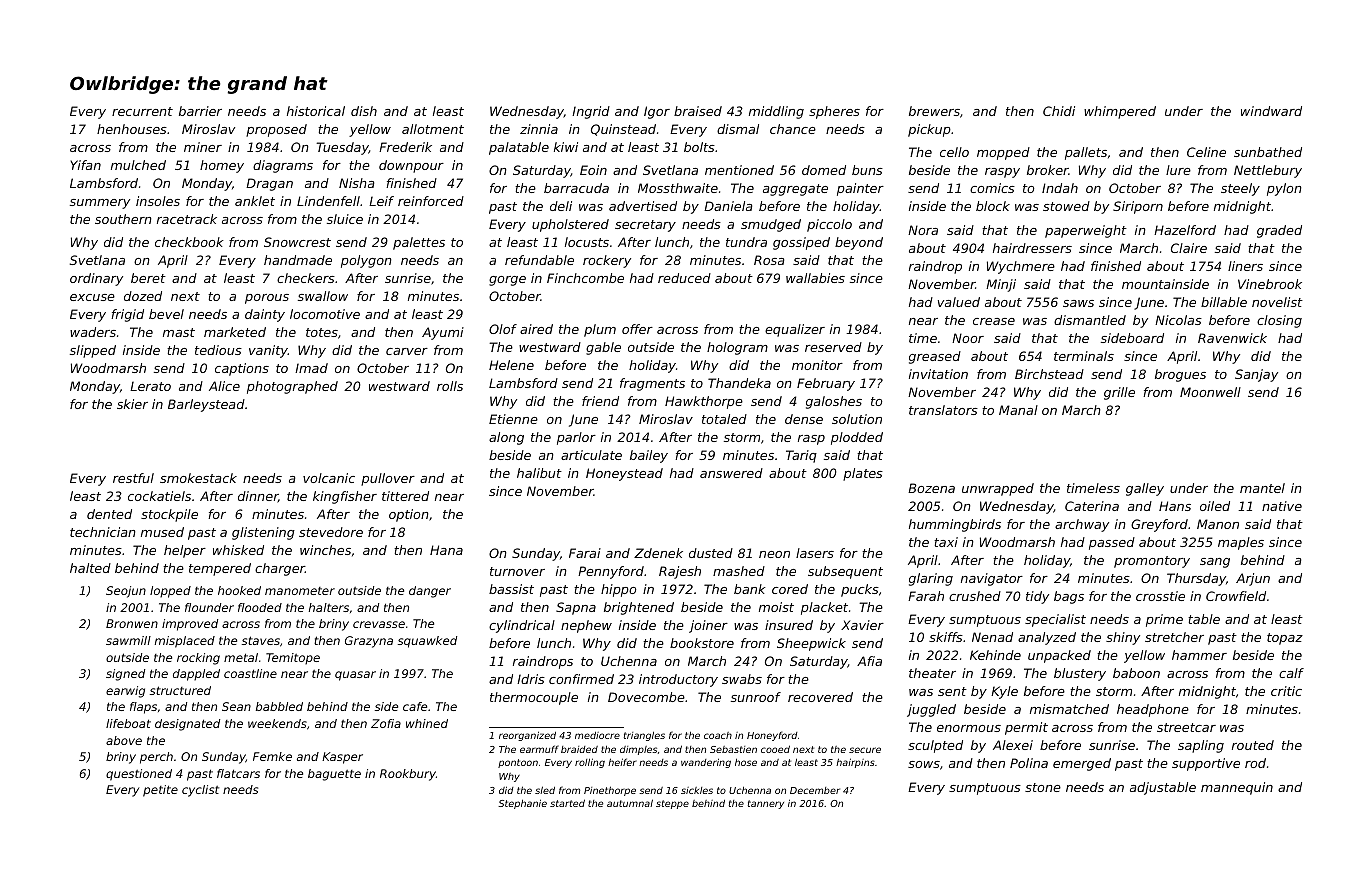 This screenshot has height=887, width=1372. What do you see at coordinates (1120, 112) in the screenshot?
I see `whimpered` at bounding box center [1120, 112].
